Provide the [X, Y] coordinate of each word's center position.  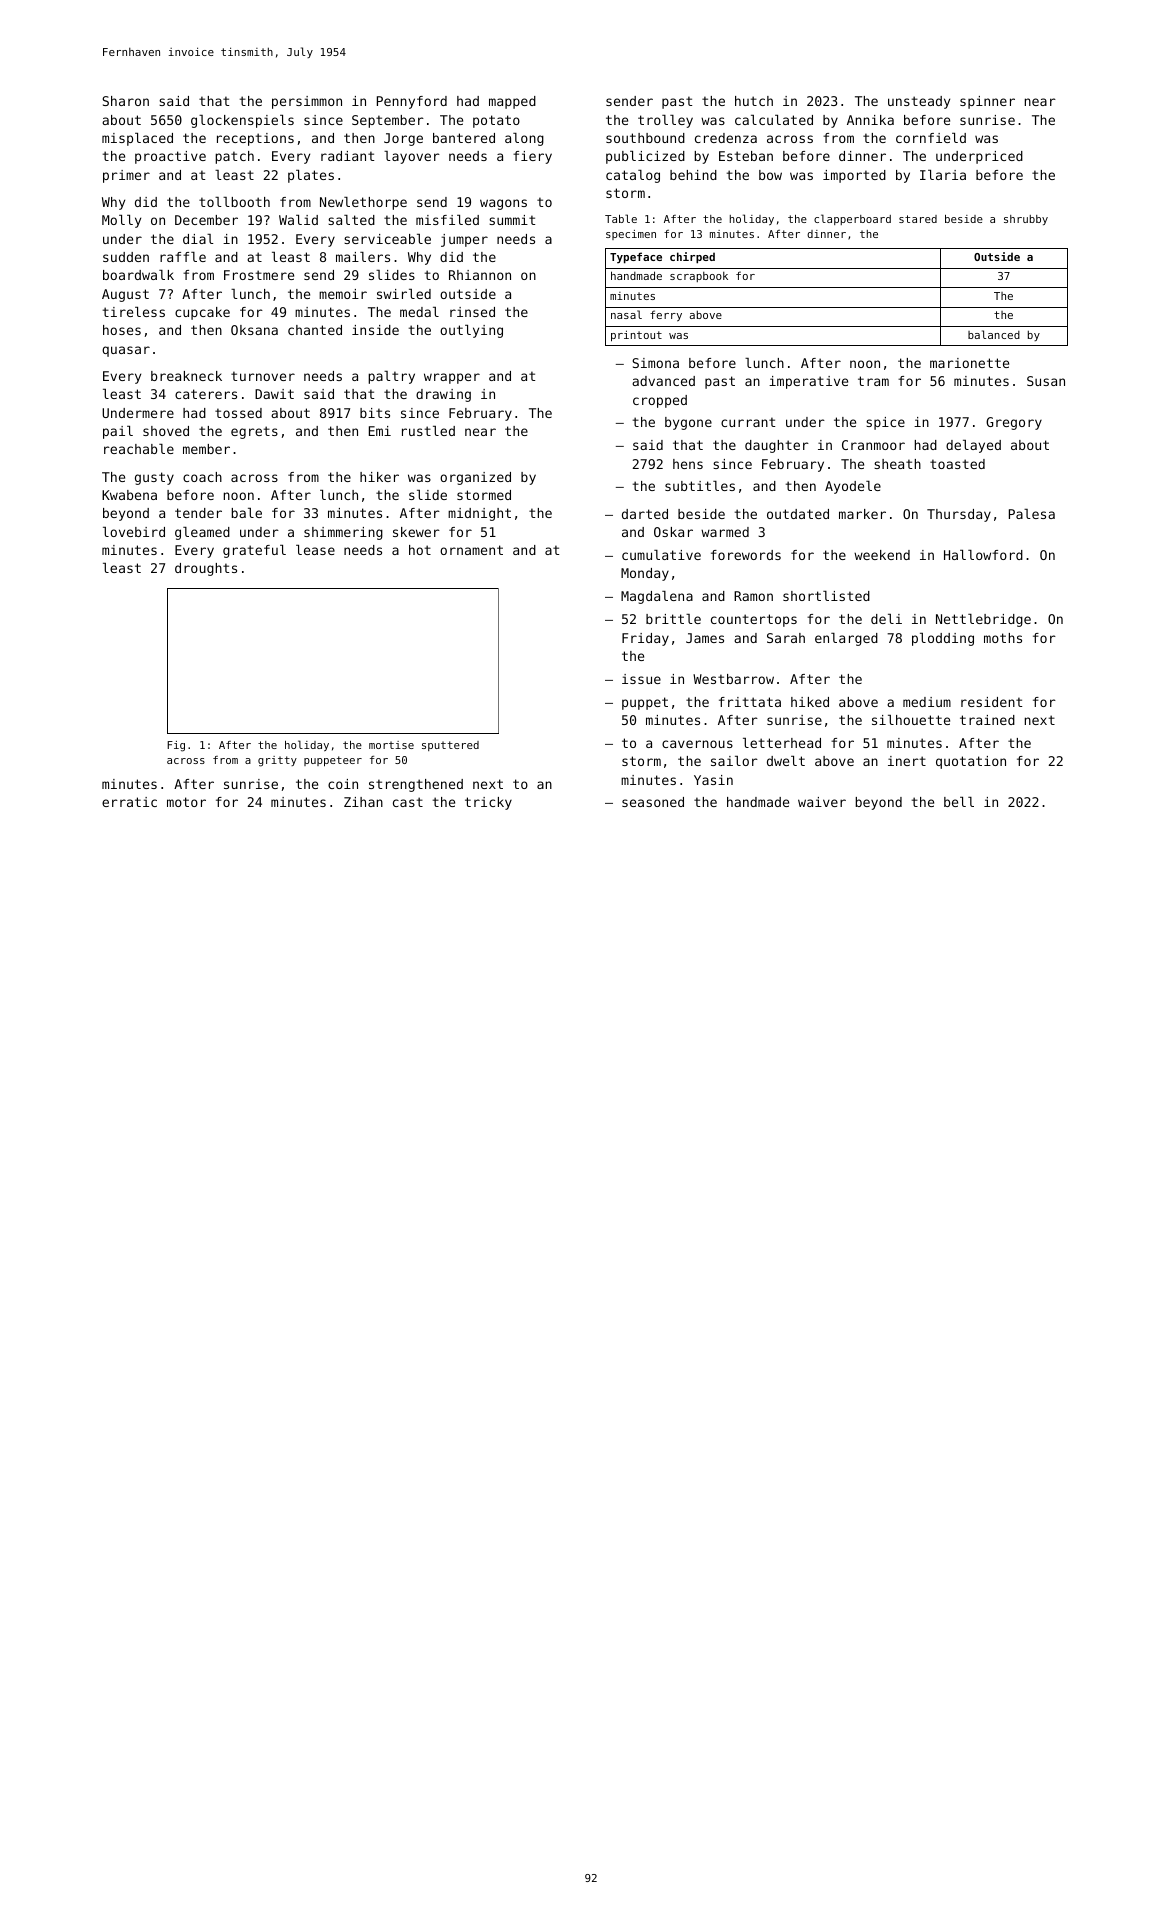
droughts [206, 569]
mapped [512, 102]
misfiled [447, 220]
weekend [882, 555]
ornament [471, 550]
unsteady [919, 102]
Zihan [363, 802]
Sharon [125, 101]
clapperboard [852, 219]
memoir [343, 294]
